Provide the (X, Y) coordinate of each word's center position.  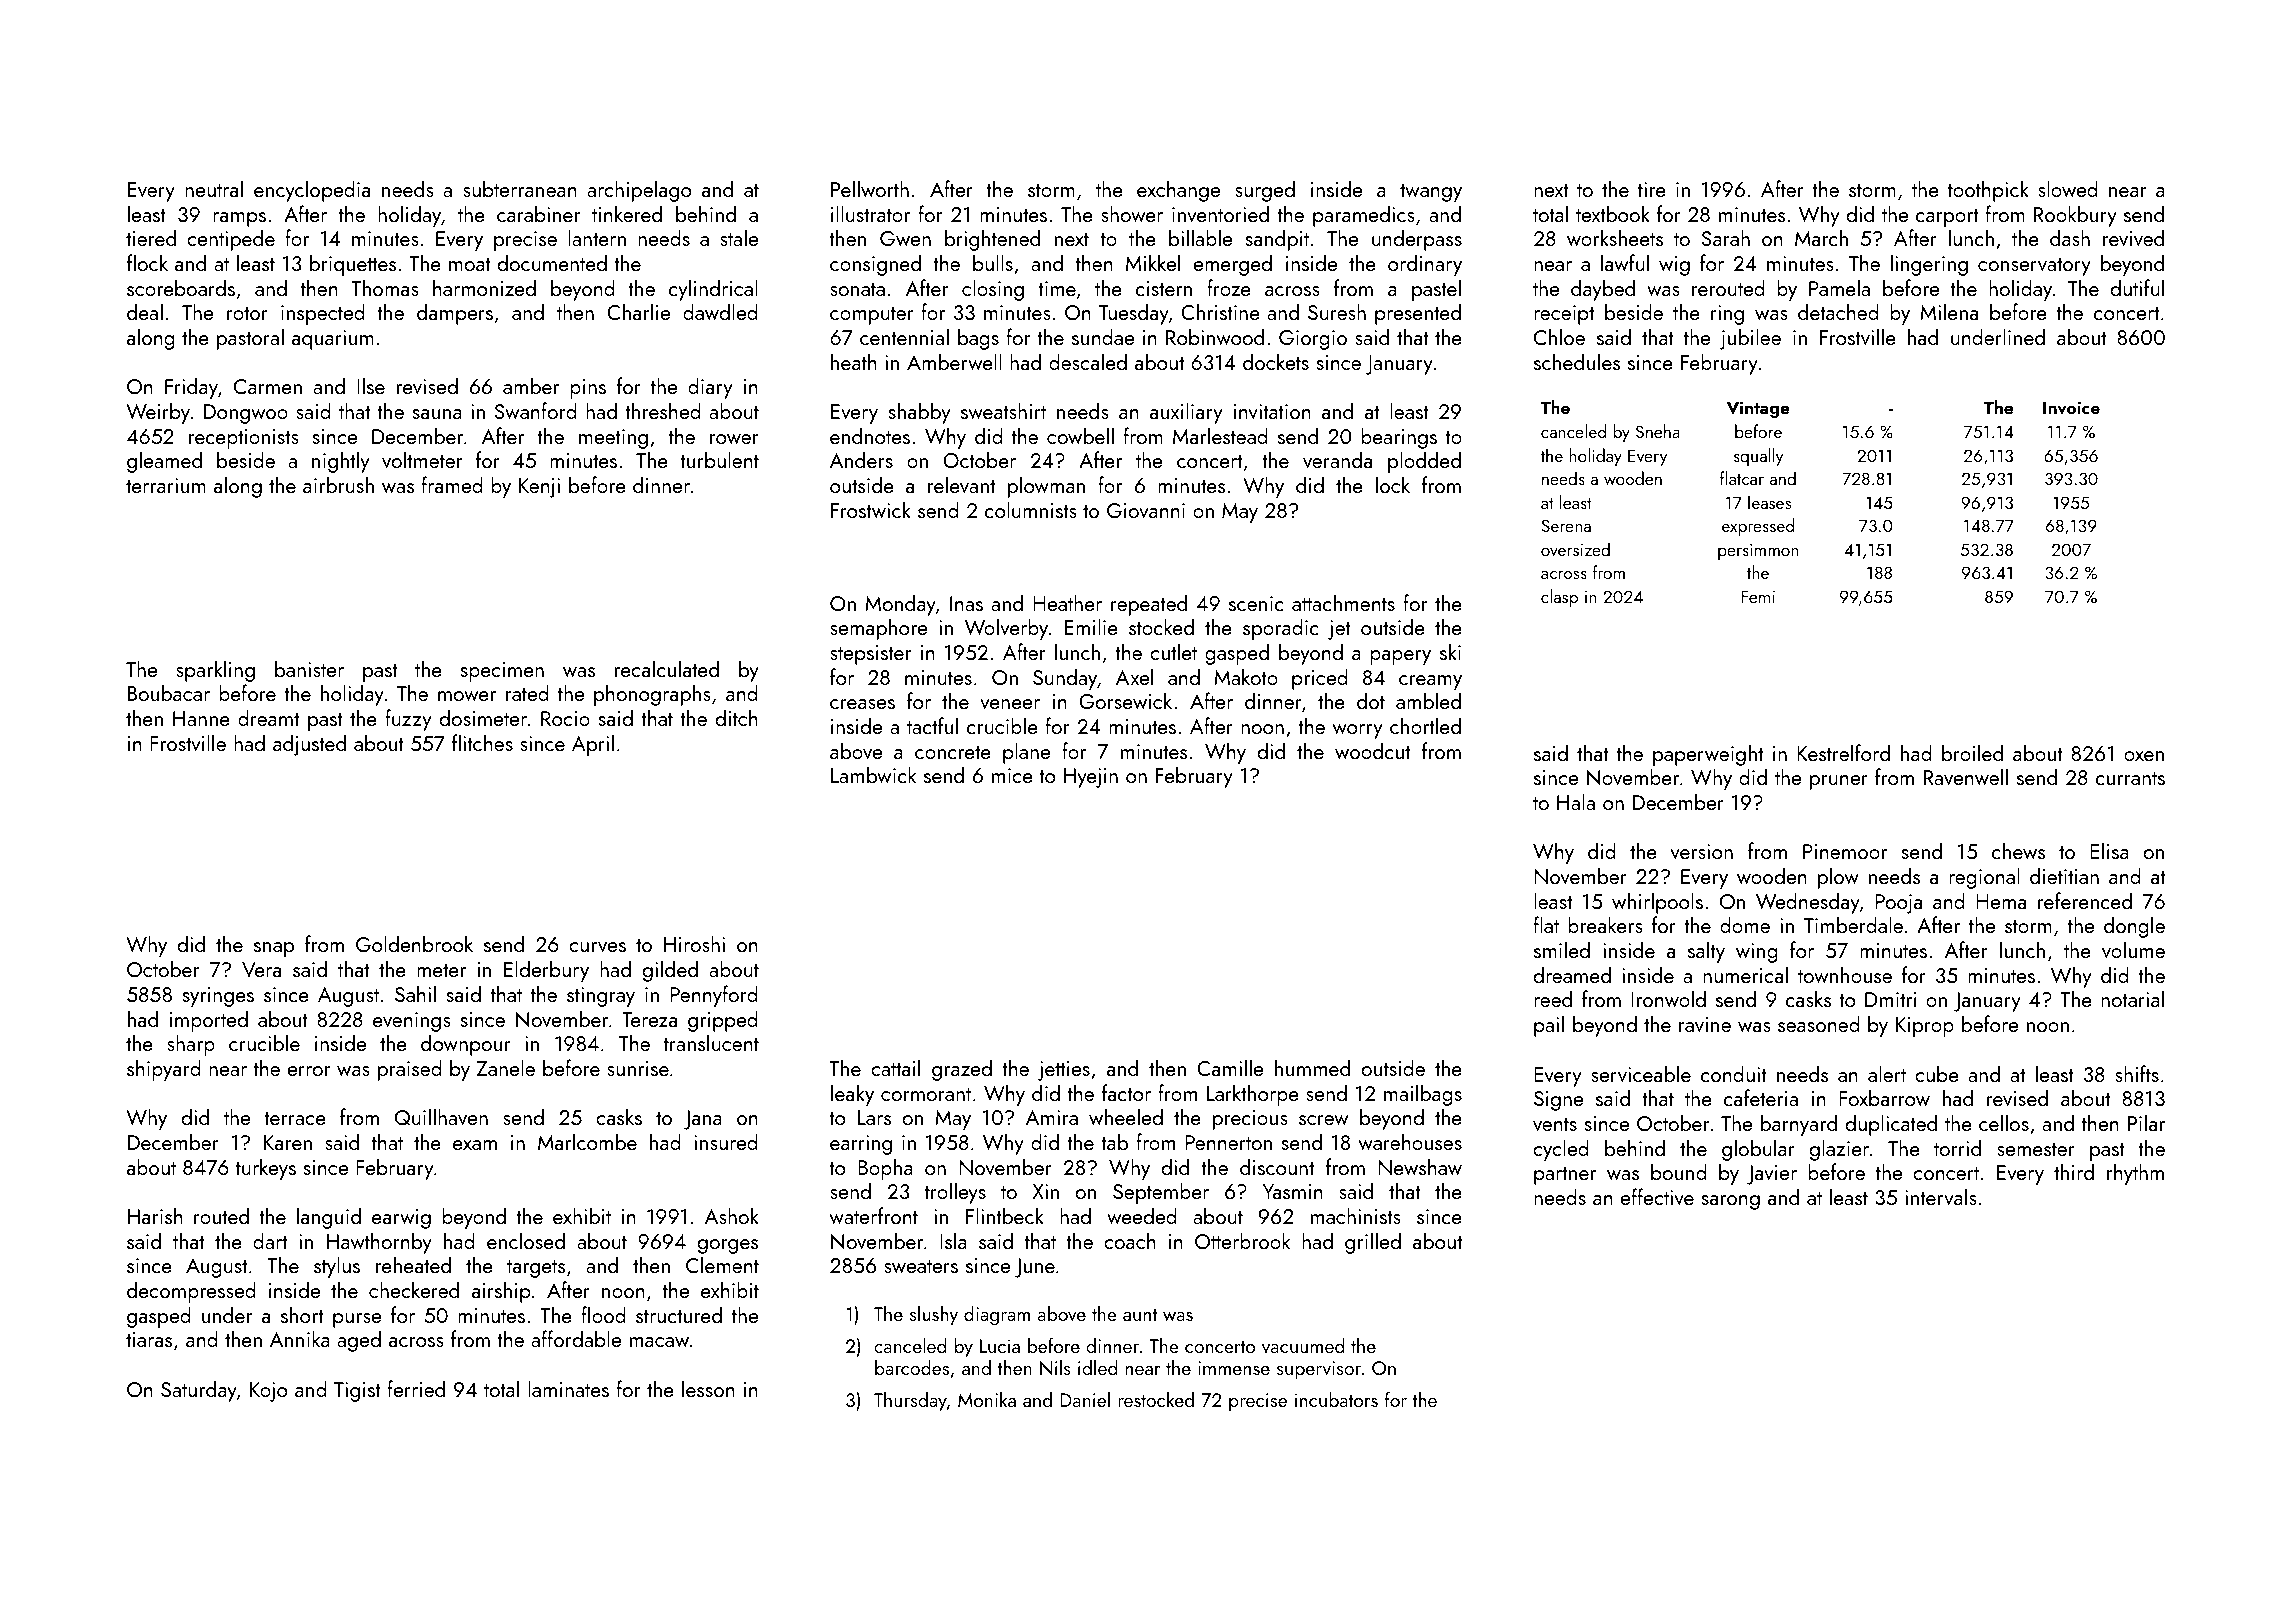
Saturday (199, 1391)
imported (209, 1021)
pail (1549, 1026)
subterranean (520, 188)
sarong (1731, 1202)
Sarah (1726, 237)
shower (1132, 213)
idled (1097, 1367)
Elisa (2109, 850)
